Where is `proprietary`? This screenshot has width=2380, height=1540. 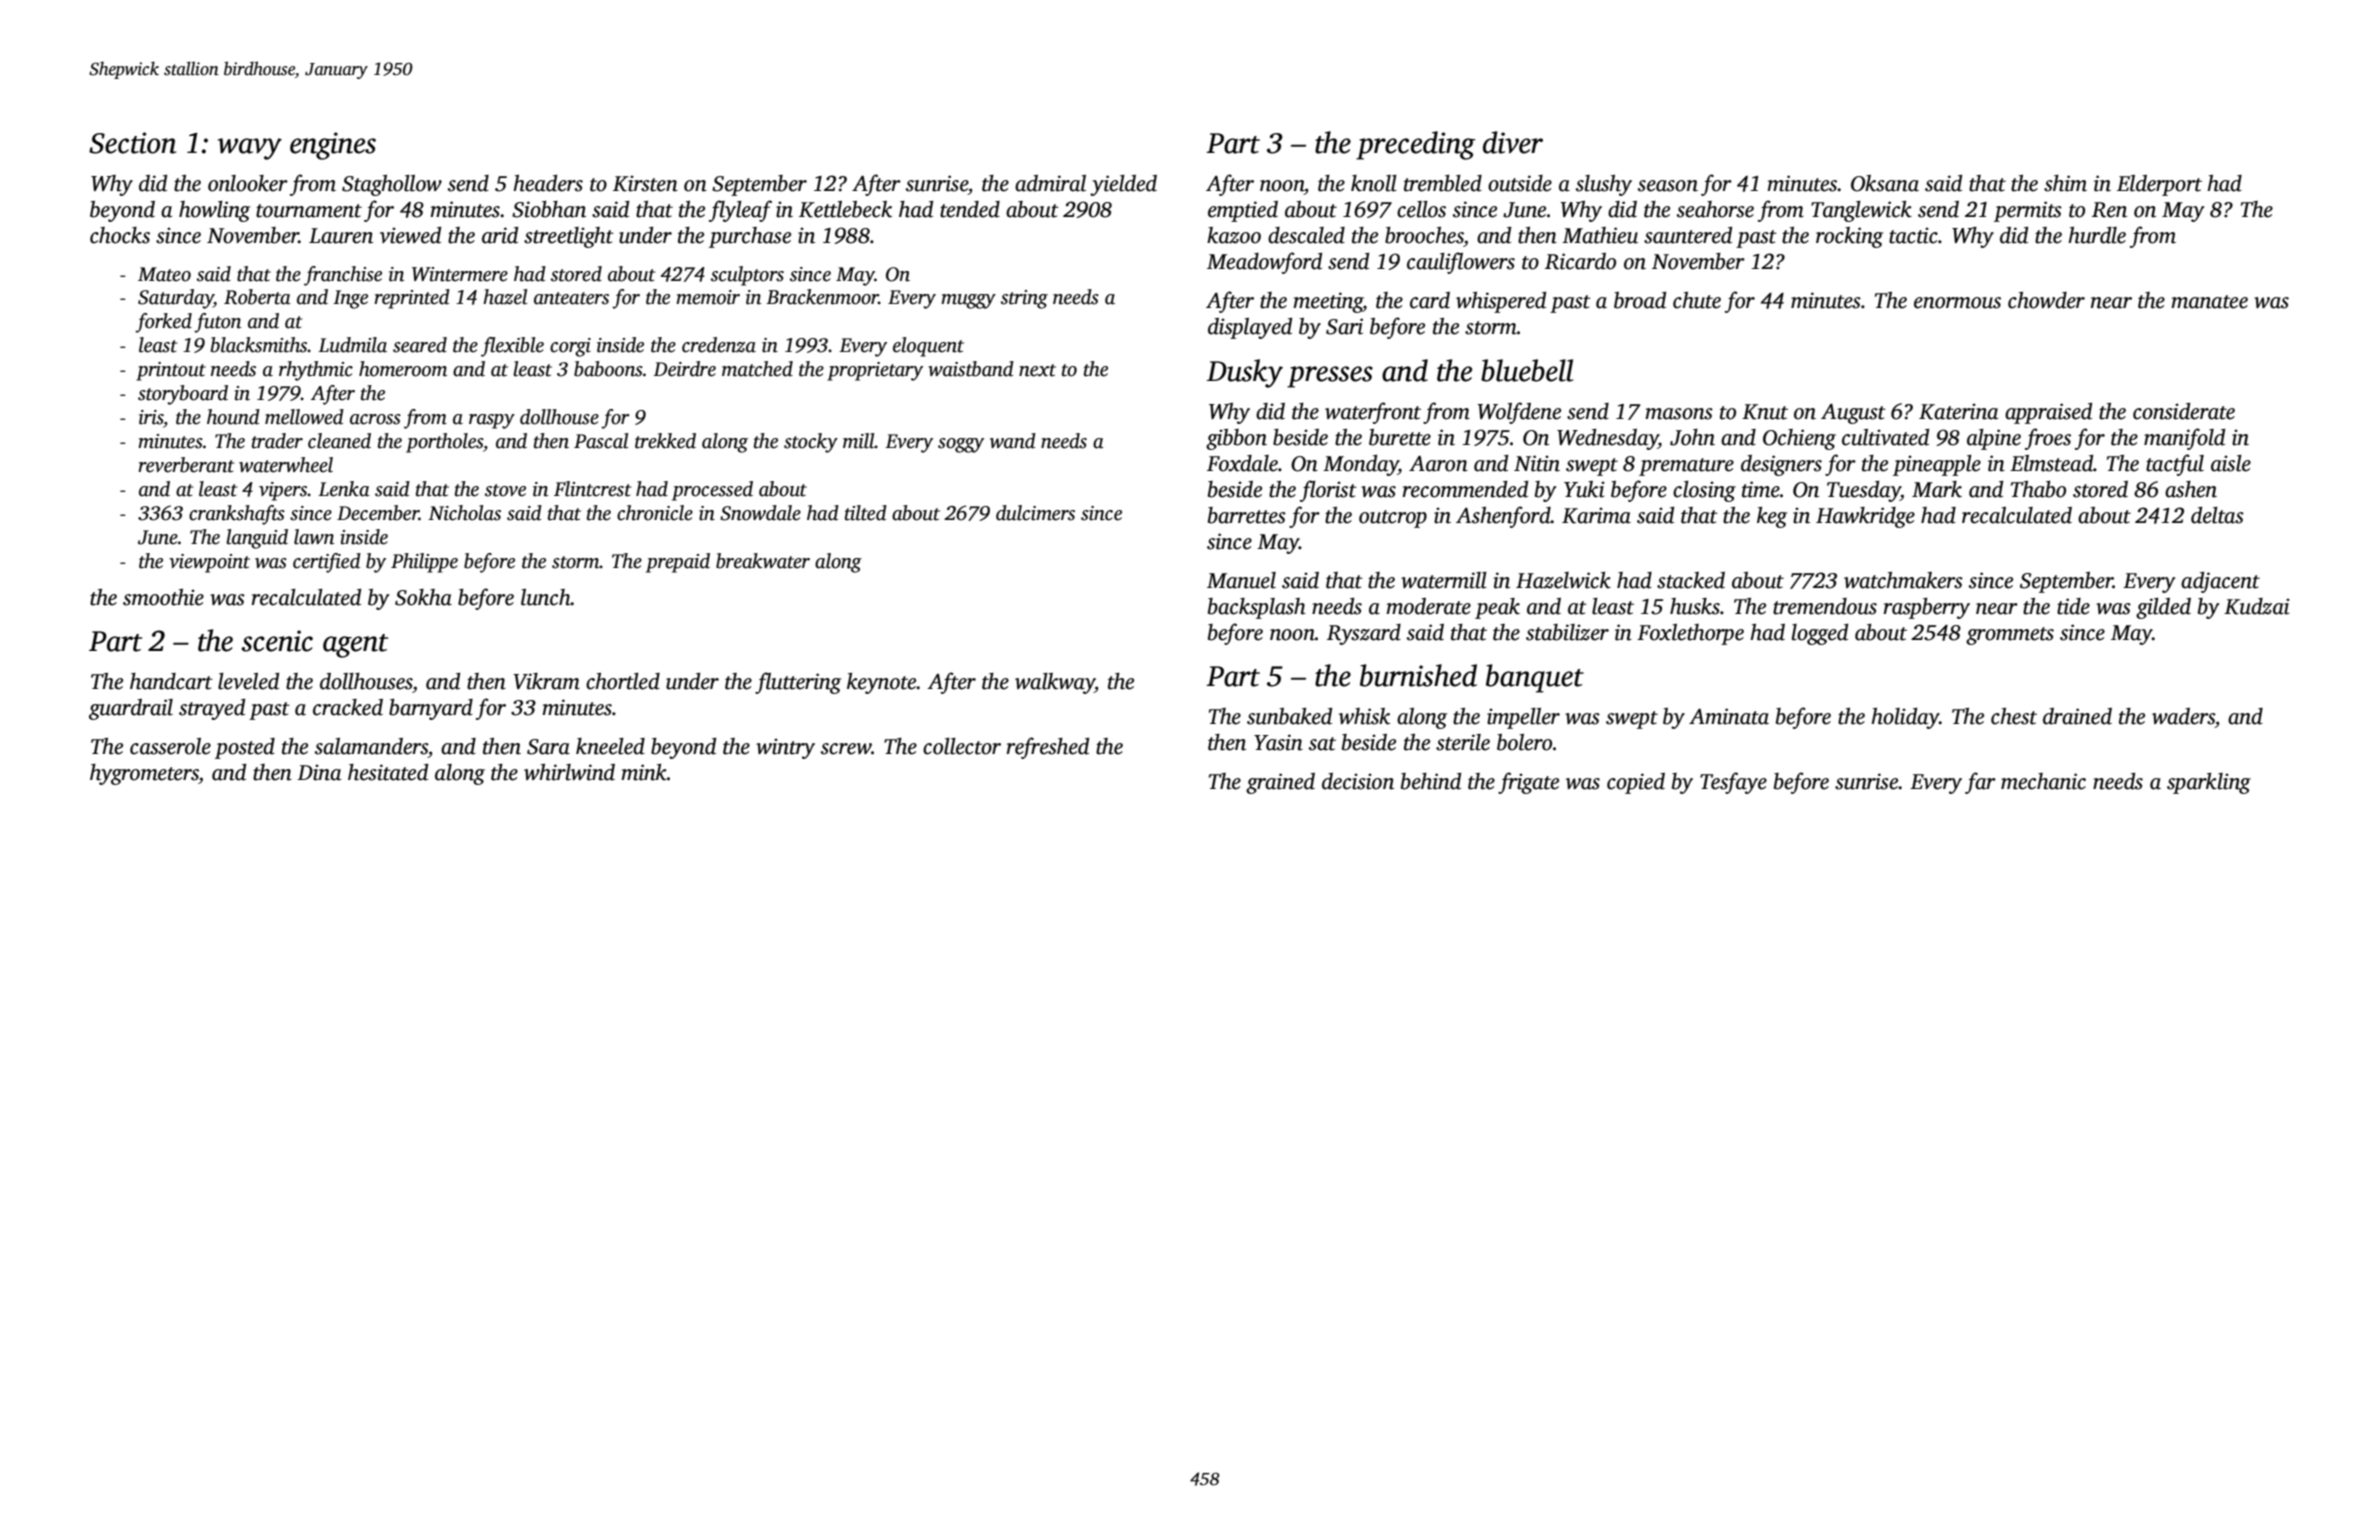
proprietary is located at coordinates (875, 371).
